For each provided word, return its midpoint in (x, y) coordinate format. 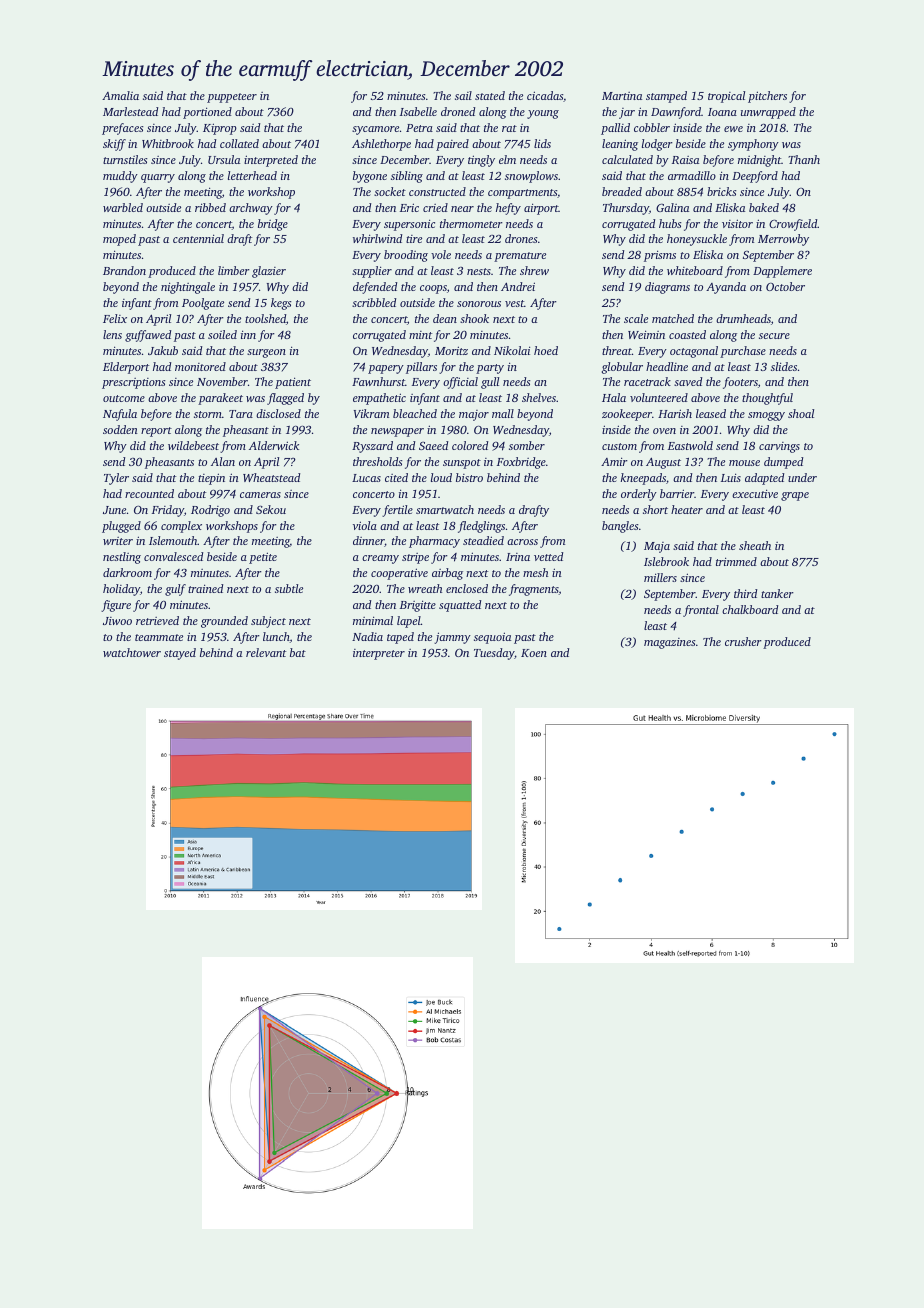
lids (542, 143)
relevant (266, 652)
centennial (198, 238)
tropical (726, 97)
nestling (122, 558)
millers (660, 577)
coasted (687, 334)
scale (636, 318)
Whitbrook (168, 143)
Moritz (451, 350)
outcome (124, 398)
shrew (534, 270)
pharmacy (434, 542)
